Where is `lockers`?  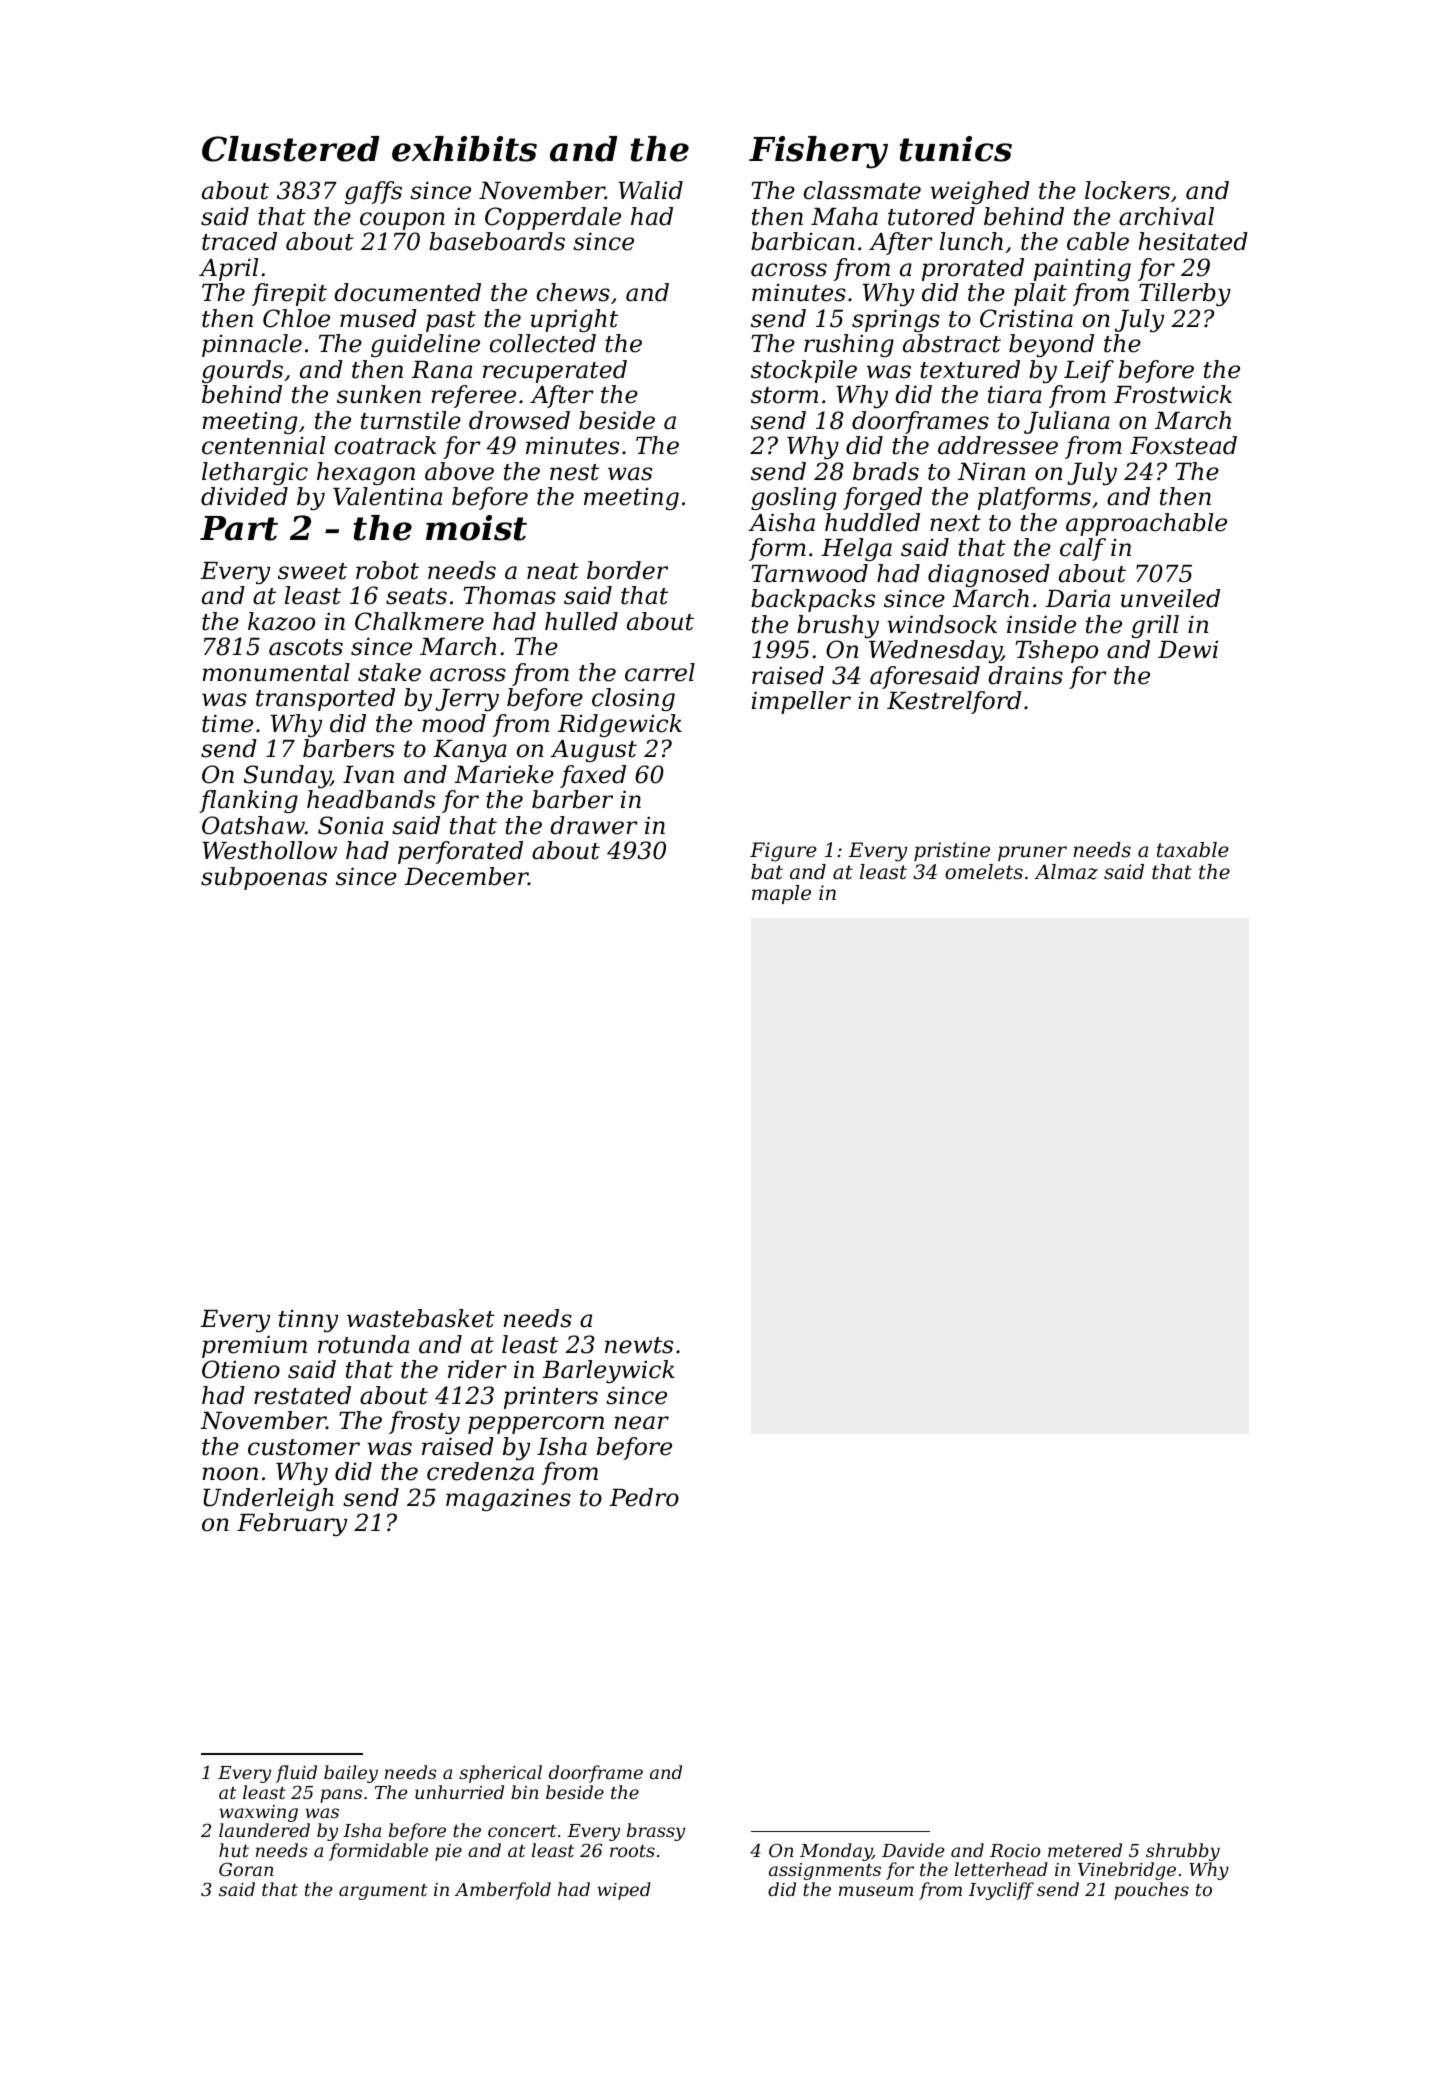
lockers is located at coordinates (1127, 190).
